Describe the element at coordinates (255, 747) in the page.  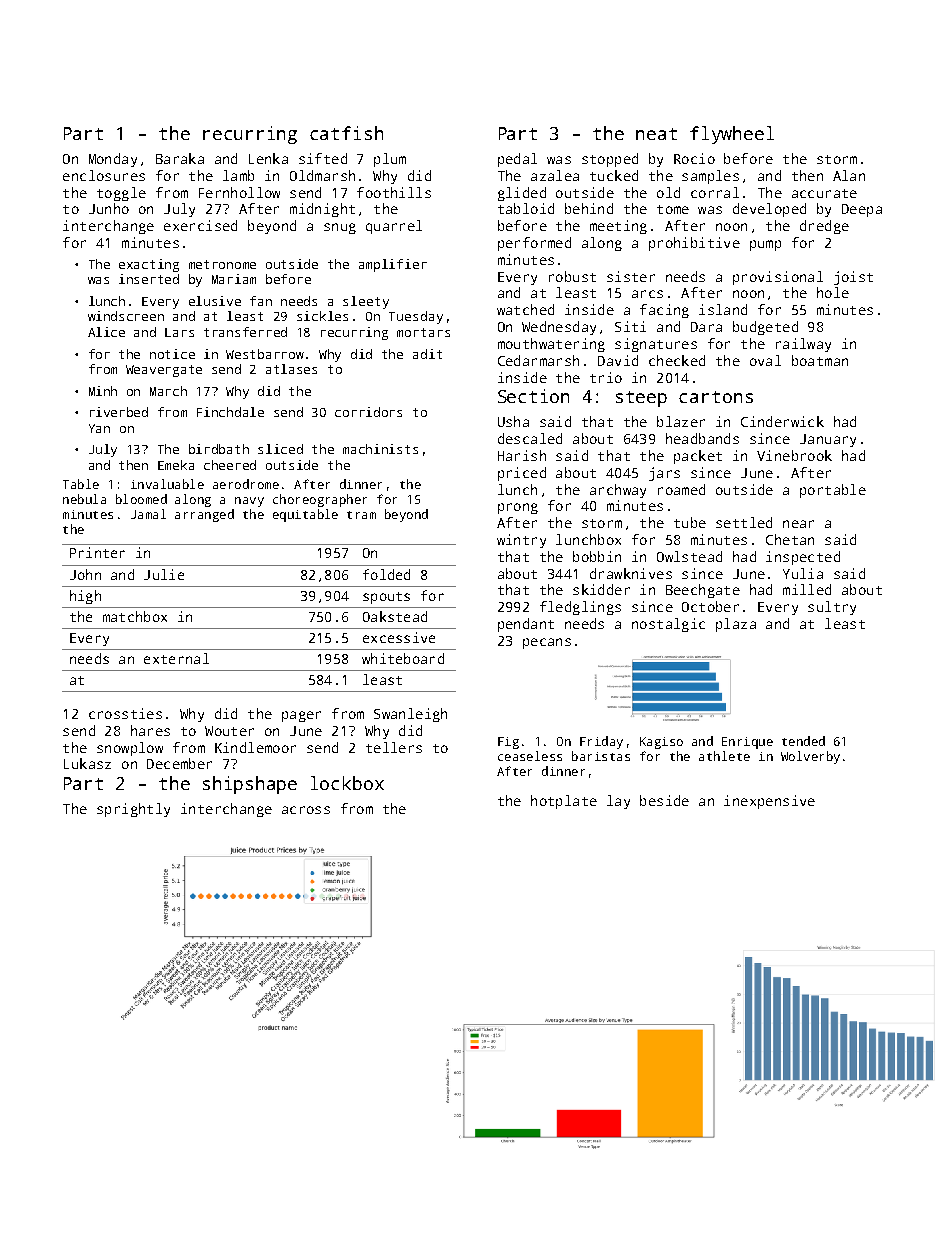
I see `Kindlemoor` at that location.
